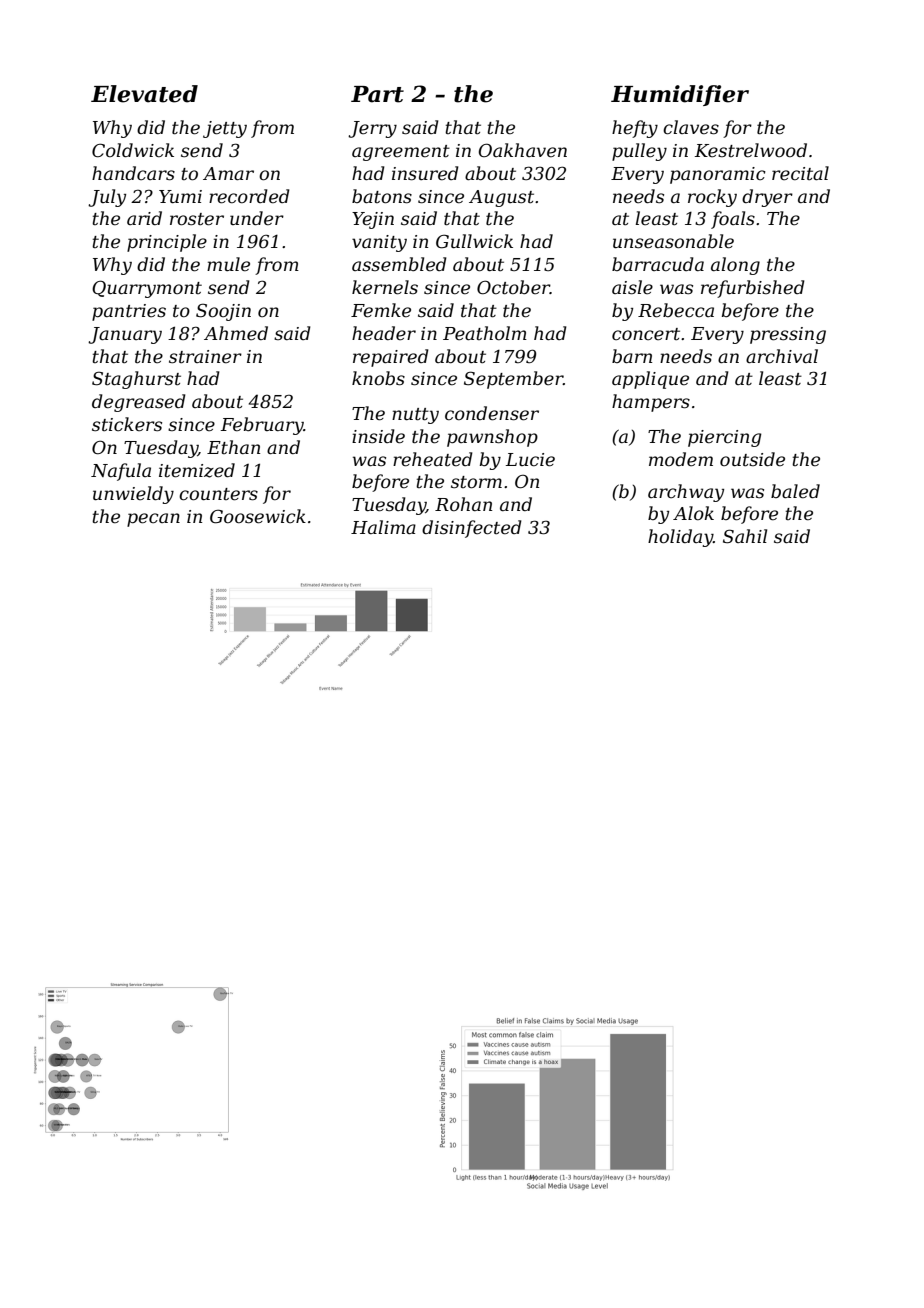 The width and height of the screenshot is (924, 1308). What do you see at coordinates (377, 94) in the screenshot?
I see `Part` at bounding box center [377, 94].
